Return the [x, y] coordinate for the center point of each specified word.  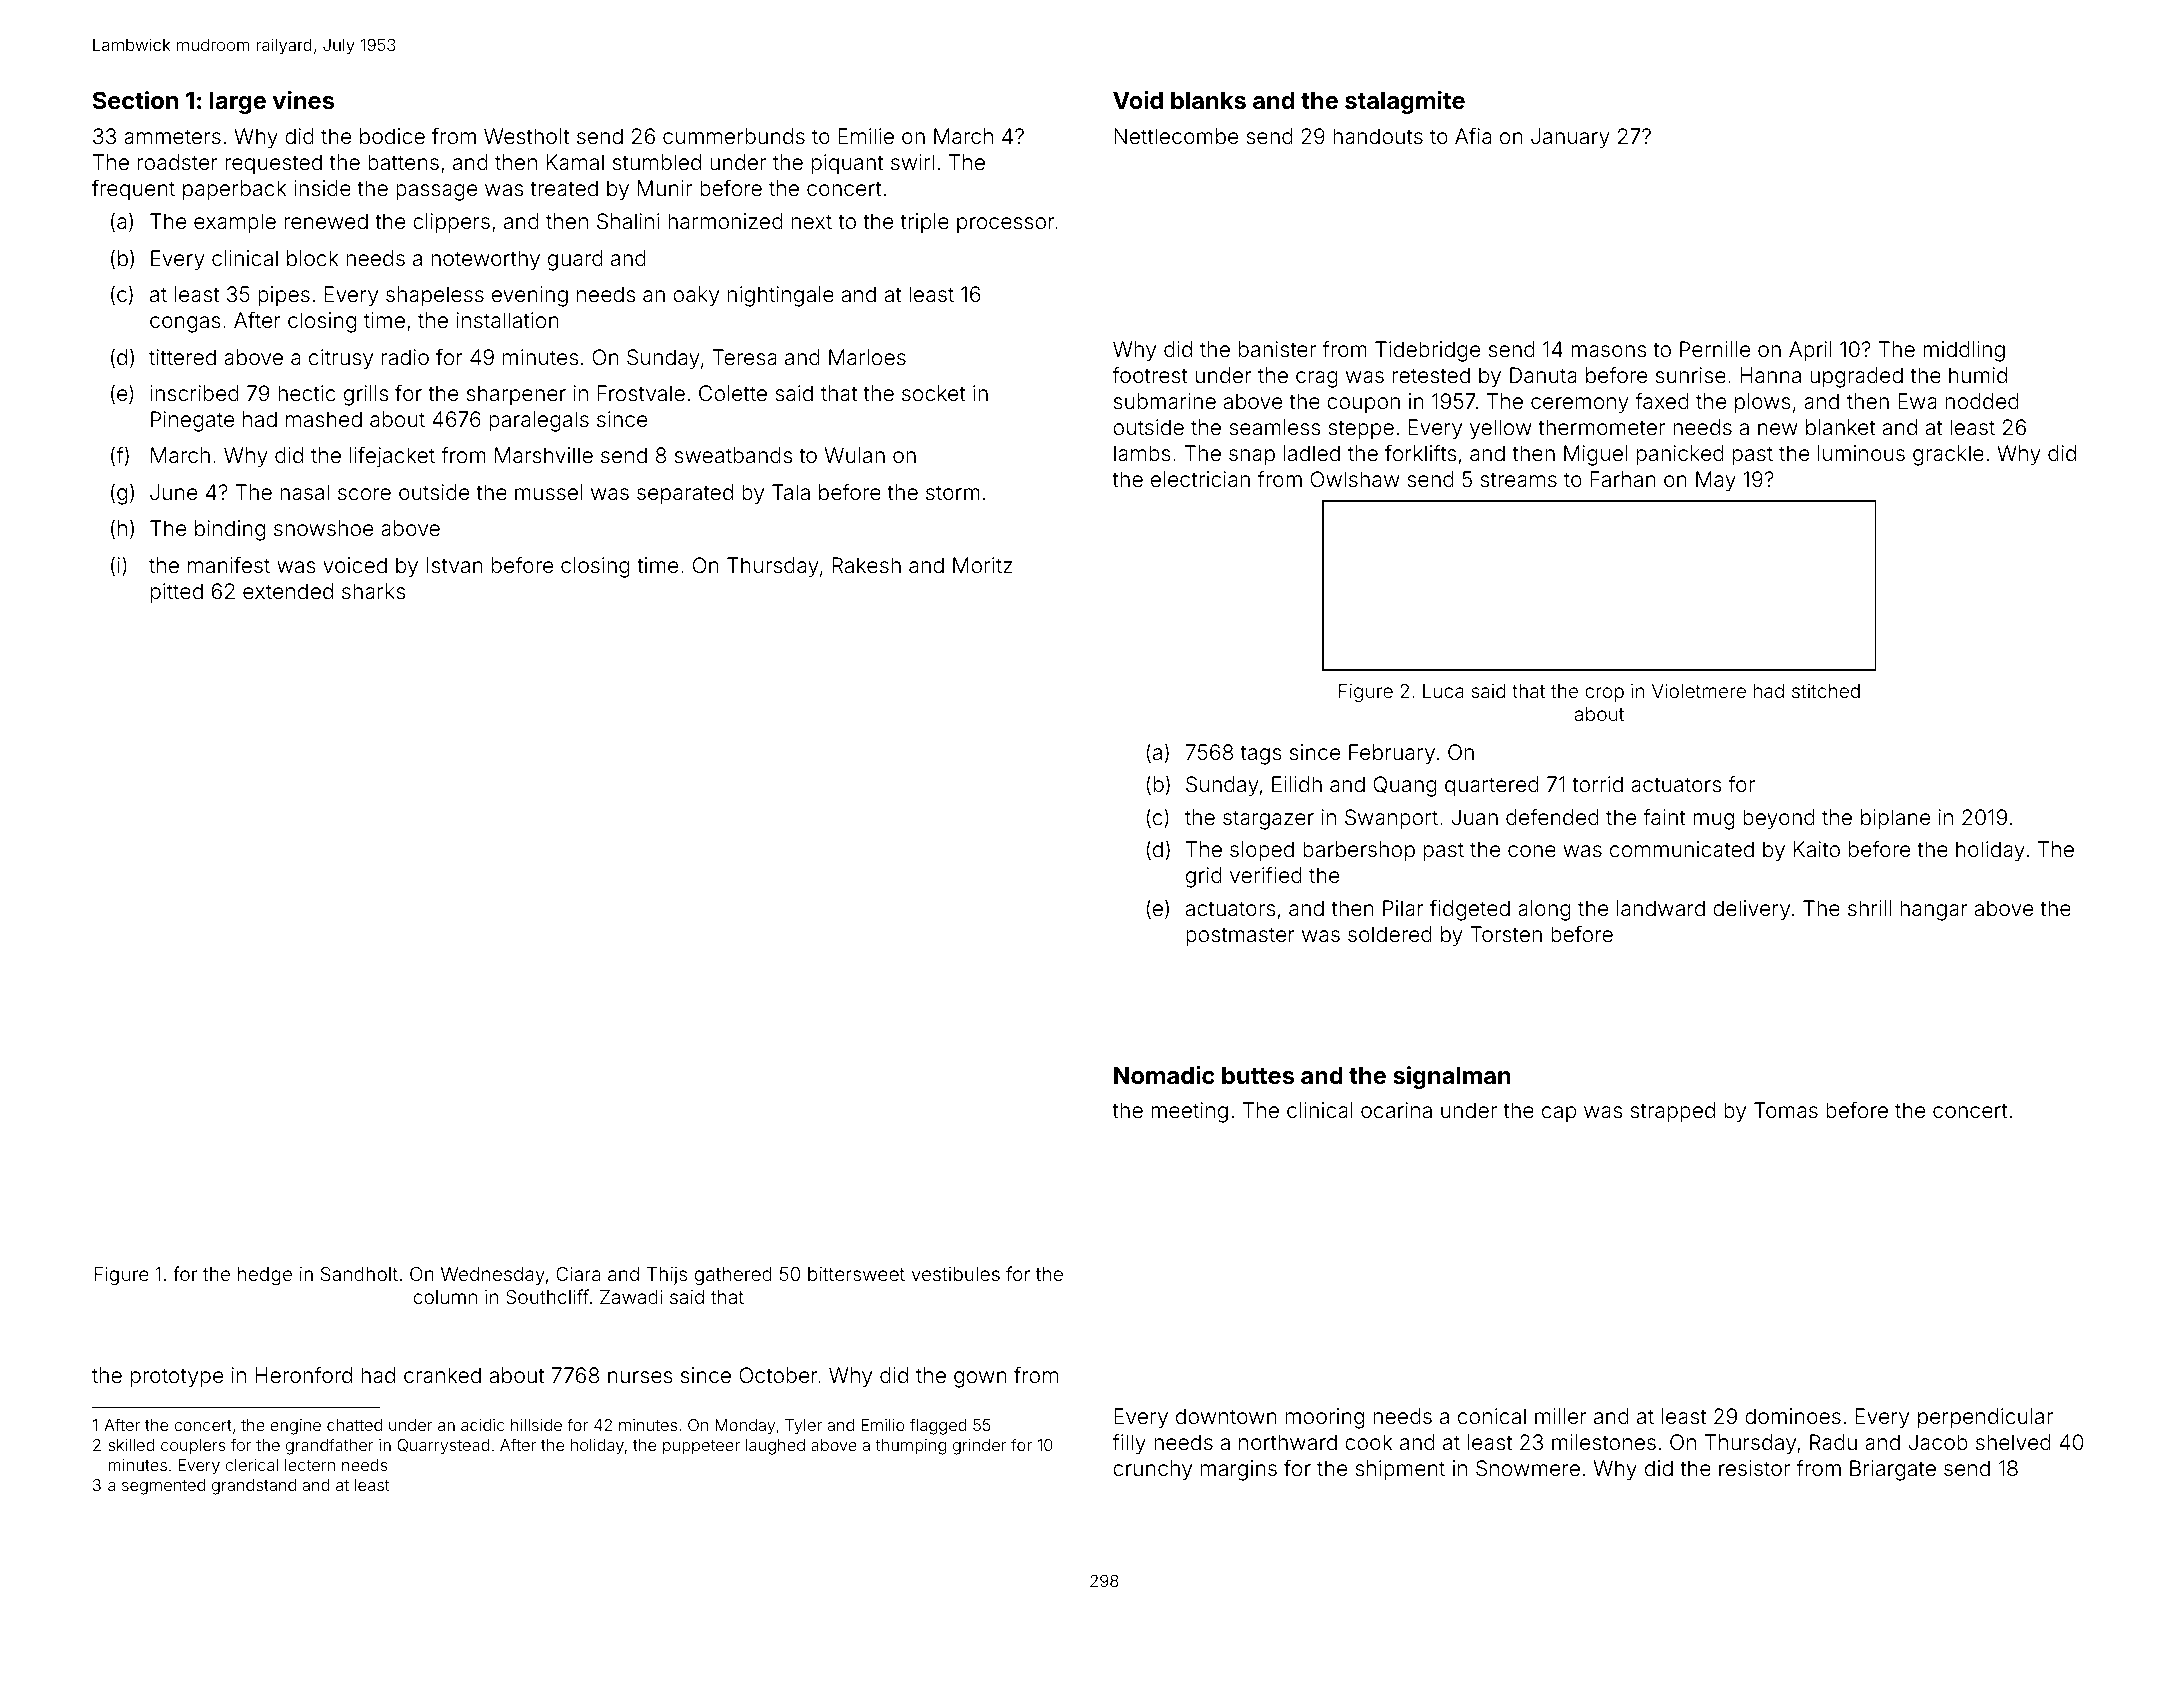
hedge [265, 1276]
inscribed [194, 393]
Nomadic [1164, 1075]
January [1570, 138]
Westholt [526, 136]
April [1810, 351]
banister [1277, 349]
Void [1138, 100]
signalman [1451, 1077]
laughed [775, 1447]
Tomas [1786, 1110]
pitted [177, 593]
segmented [163, 1487]
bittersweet [856, 1274]
